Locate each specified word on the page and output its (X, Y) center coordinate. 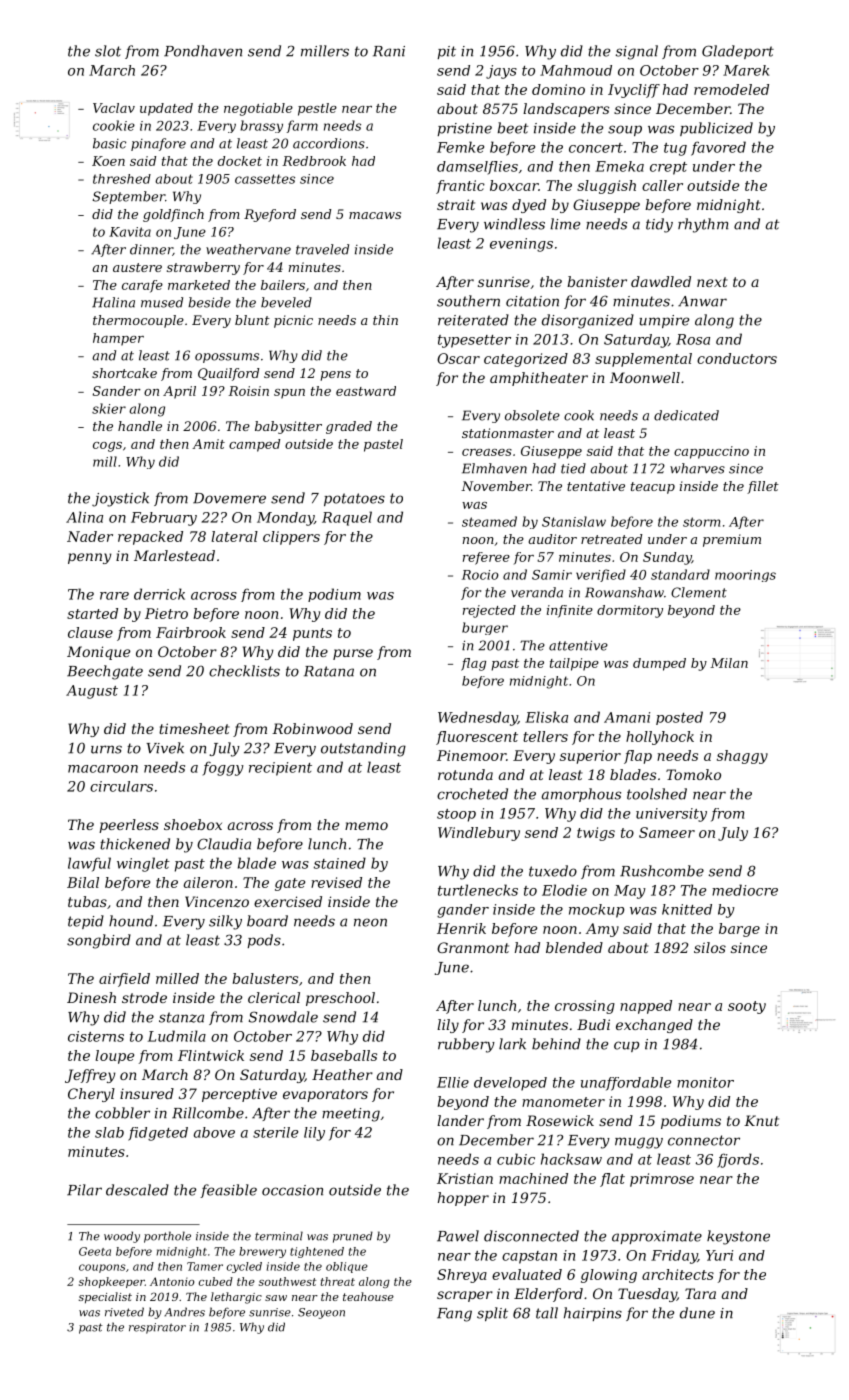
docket (240, 161)
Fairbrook (191, 632)
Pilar (84, 1190)
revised (336, 882)
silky (225, 922)
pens (335, 376)
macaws (375, 215)
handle (140, 426)
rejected (489, 611)
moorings (745, 576)
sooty (747, 1007)
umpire (664, 321)
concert (596, 148)
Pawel (458, 1236)
